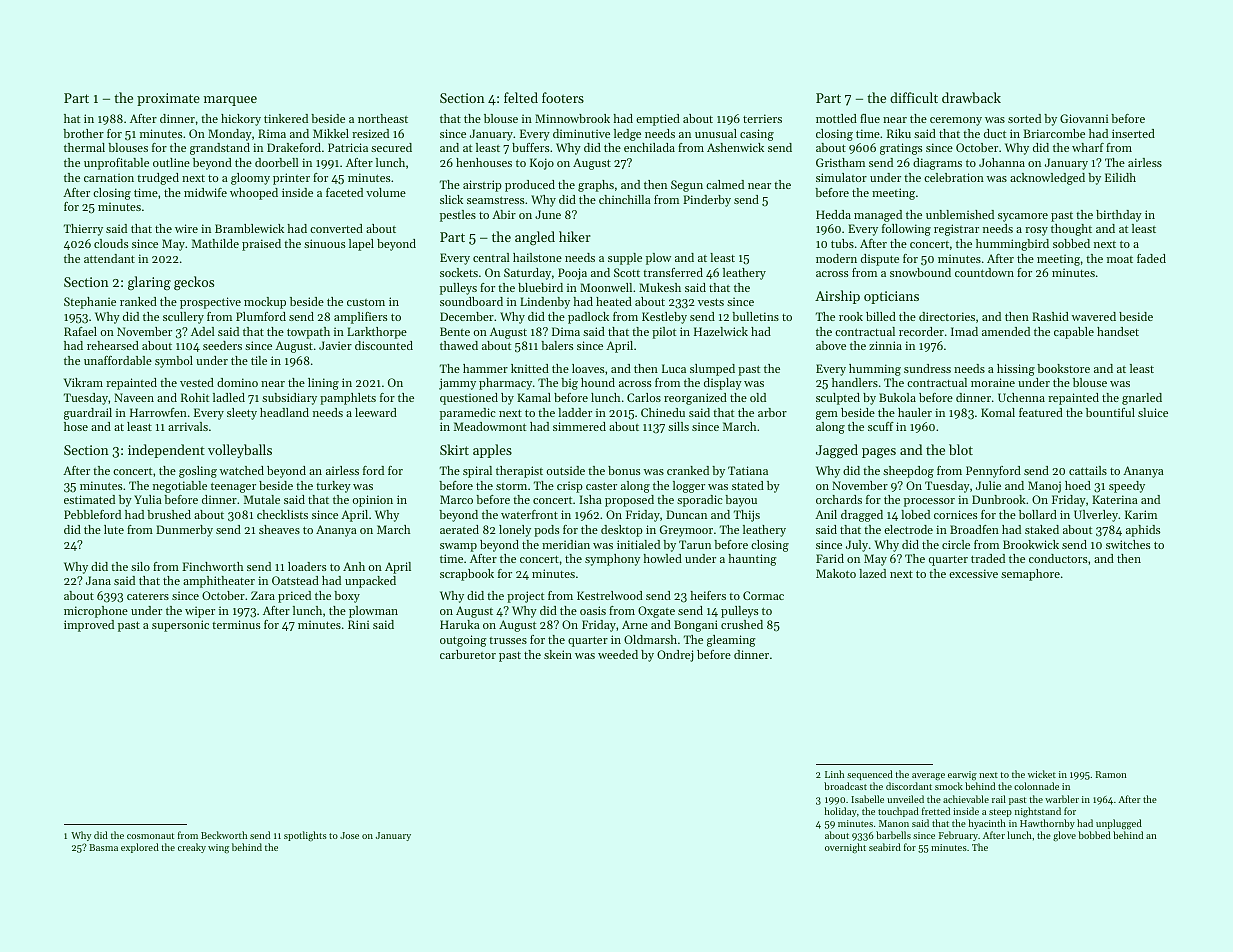 The width and height of the screenshot is (1233, 952). I want to click on explored, so click(140, 848).
